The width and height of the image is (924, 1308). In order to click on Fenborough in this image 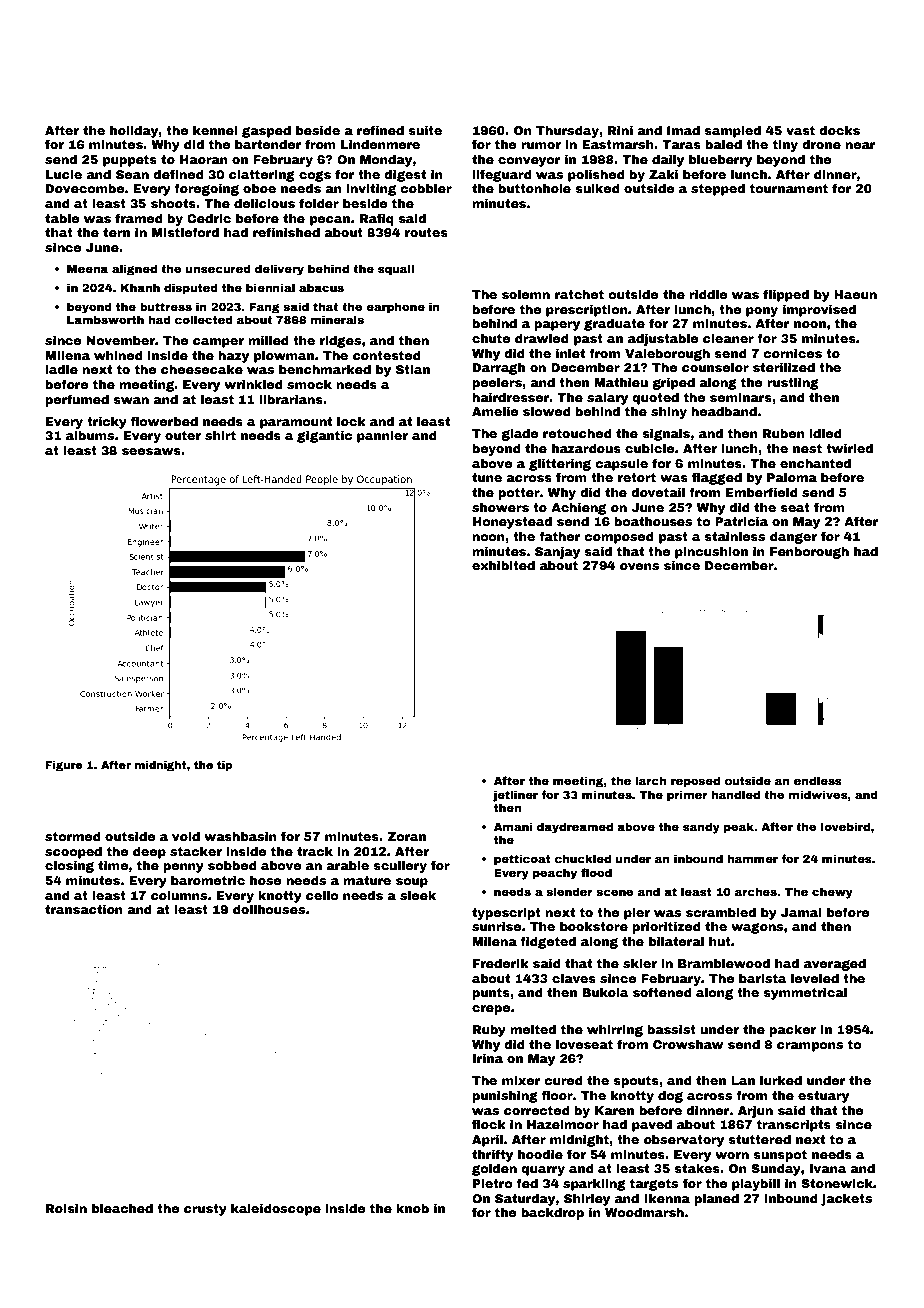, I will do `click(809, 553)`.
